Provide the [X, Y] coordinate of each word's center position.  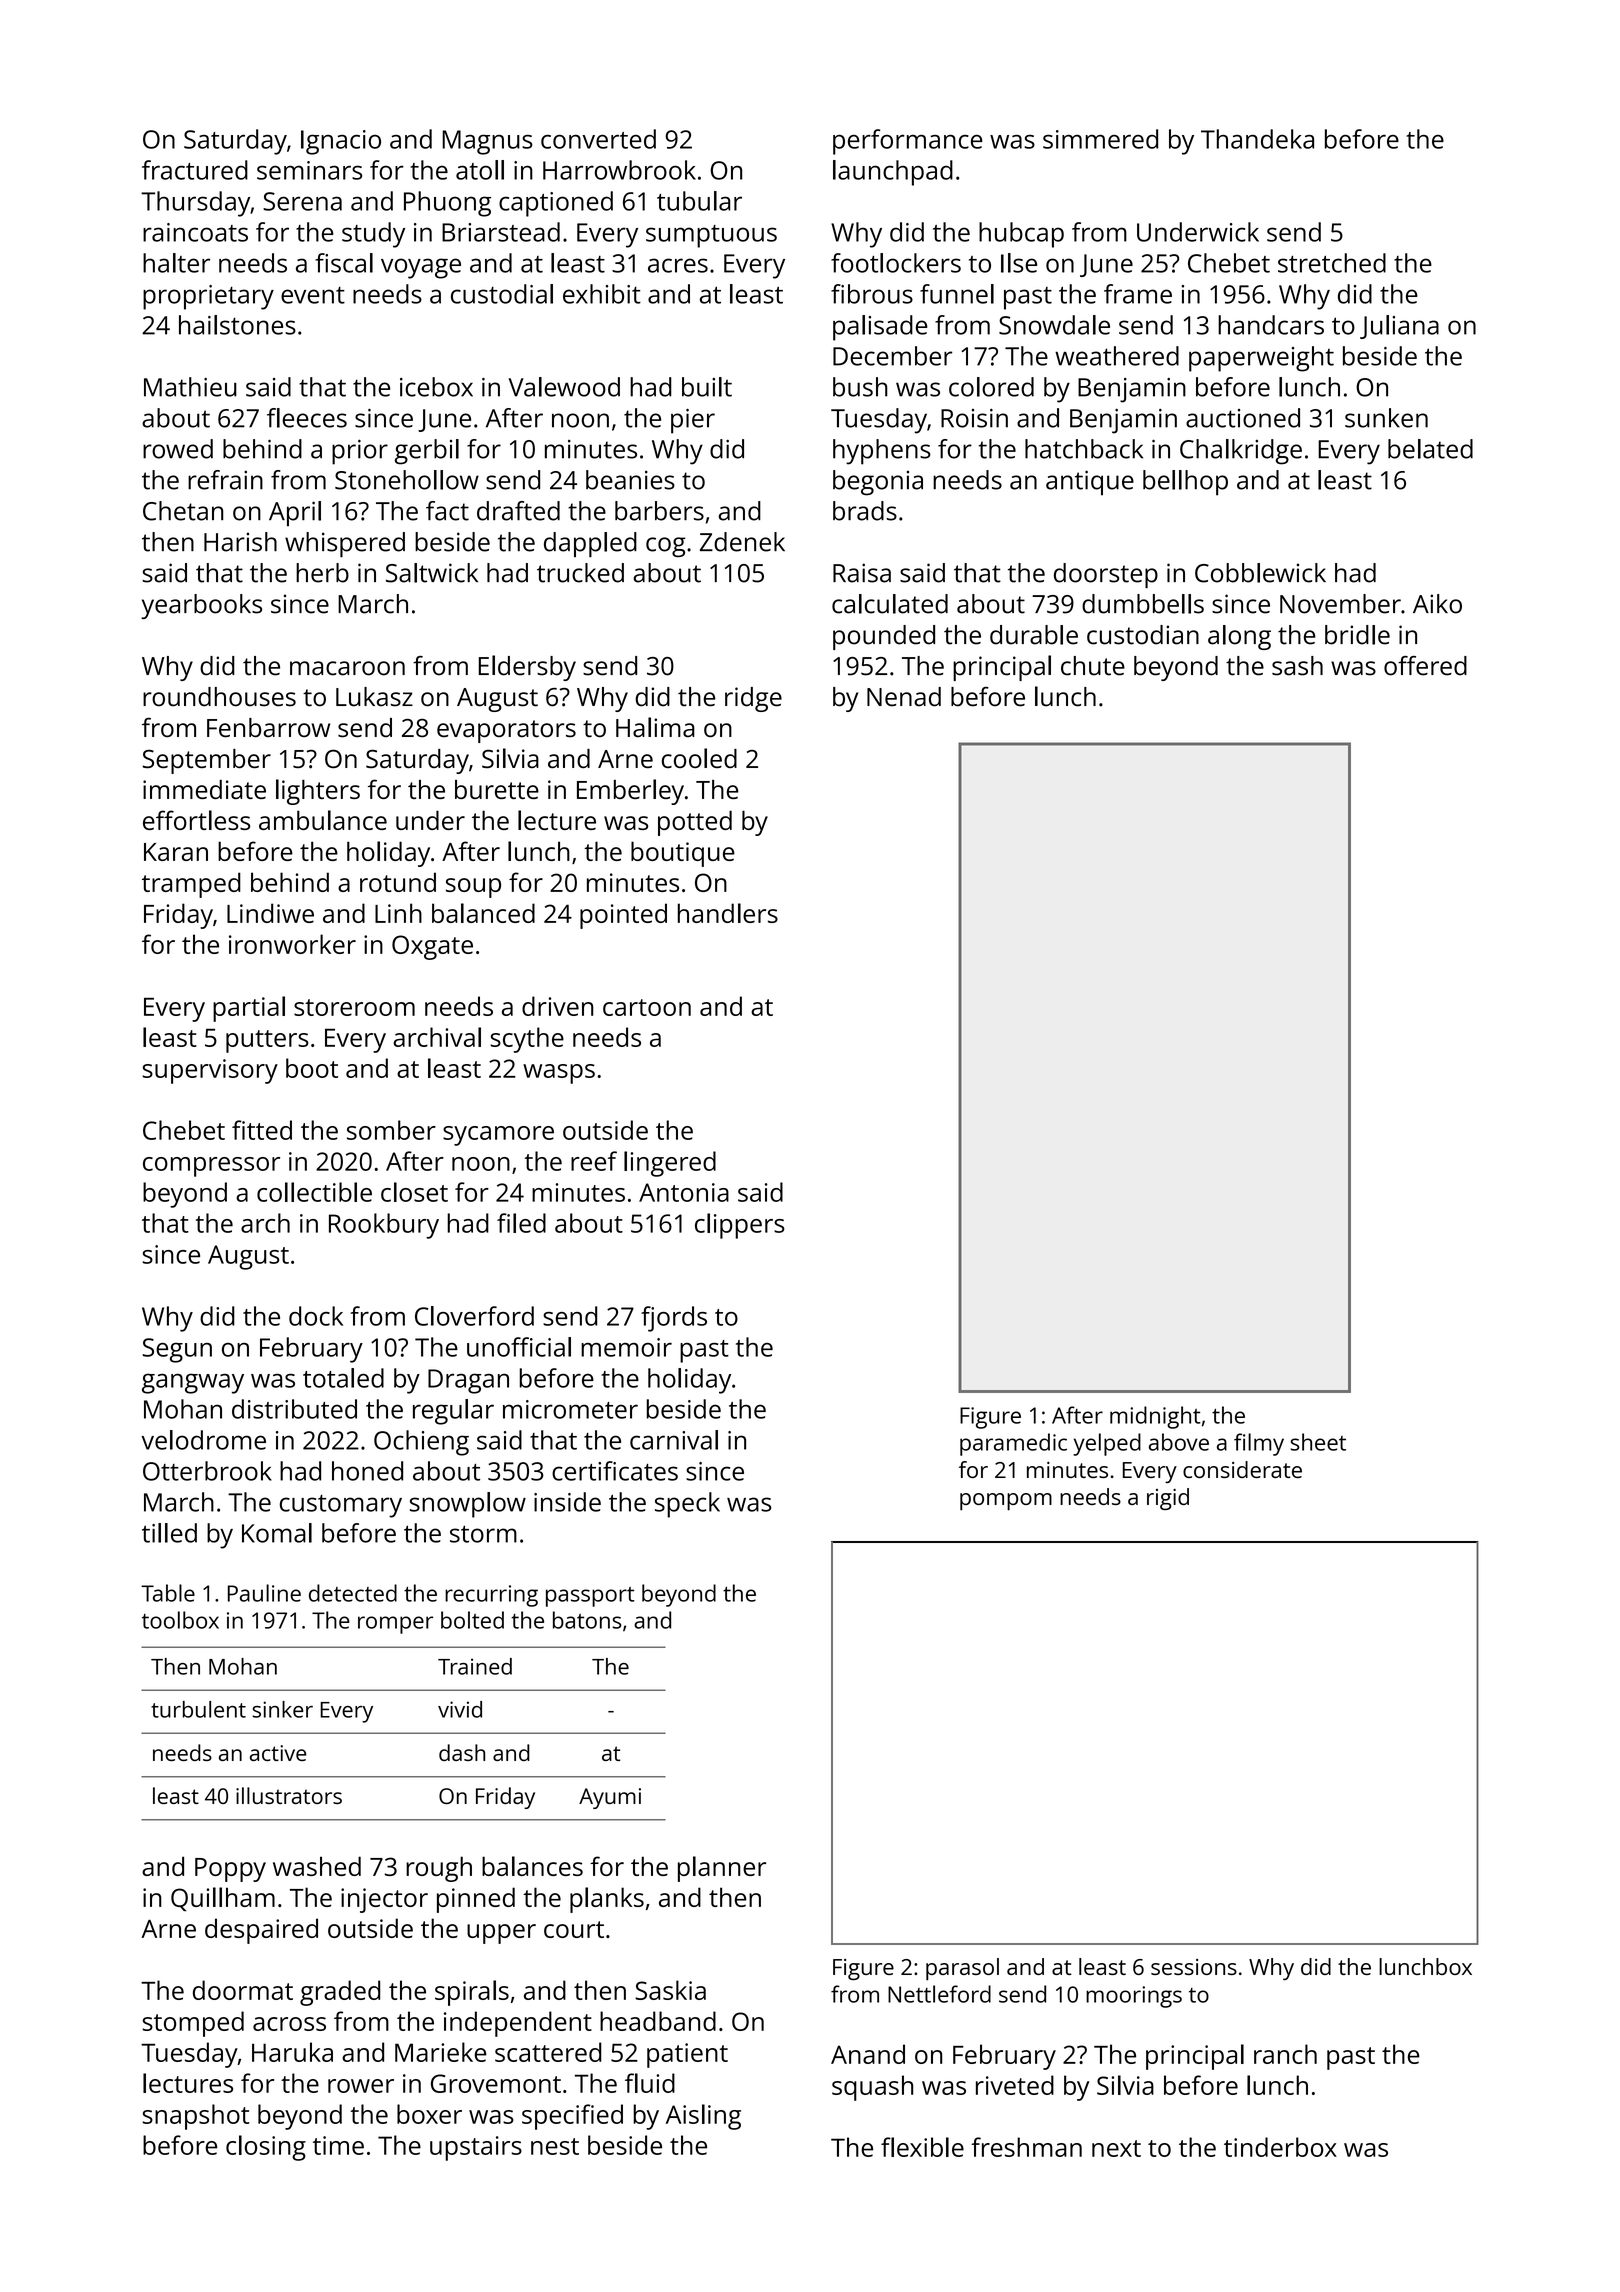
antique [1090, 483]
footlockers [896, 263]
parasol [962, 1969]
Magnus [487, 142]
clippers [740, 1226]
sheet [1318, 1442]
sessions [1194, 1967]
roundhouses [219, 697]
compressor [211, 1167]
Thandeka [1257, 139]
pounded [884, 637]
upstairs [476, 2148]
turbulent [198, 1709]
